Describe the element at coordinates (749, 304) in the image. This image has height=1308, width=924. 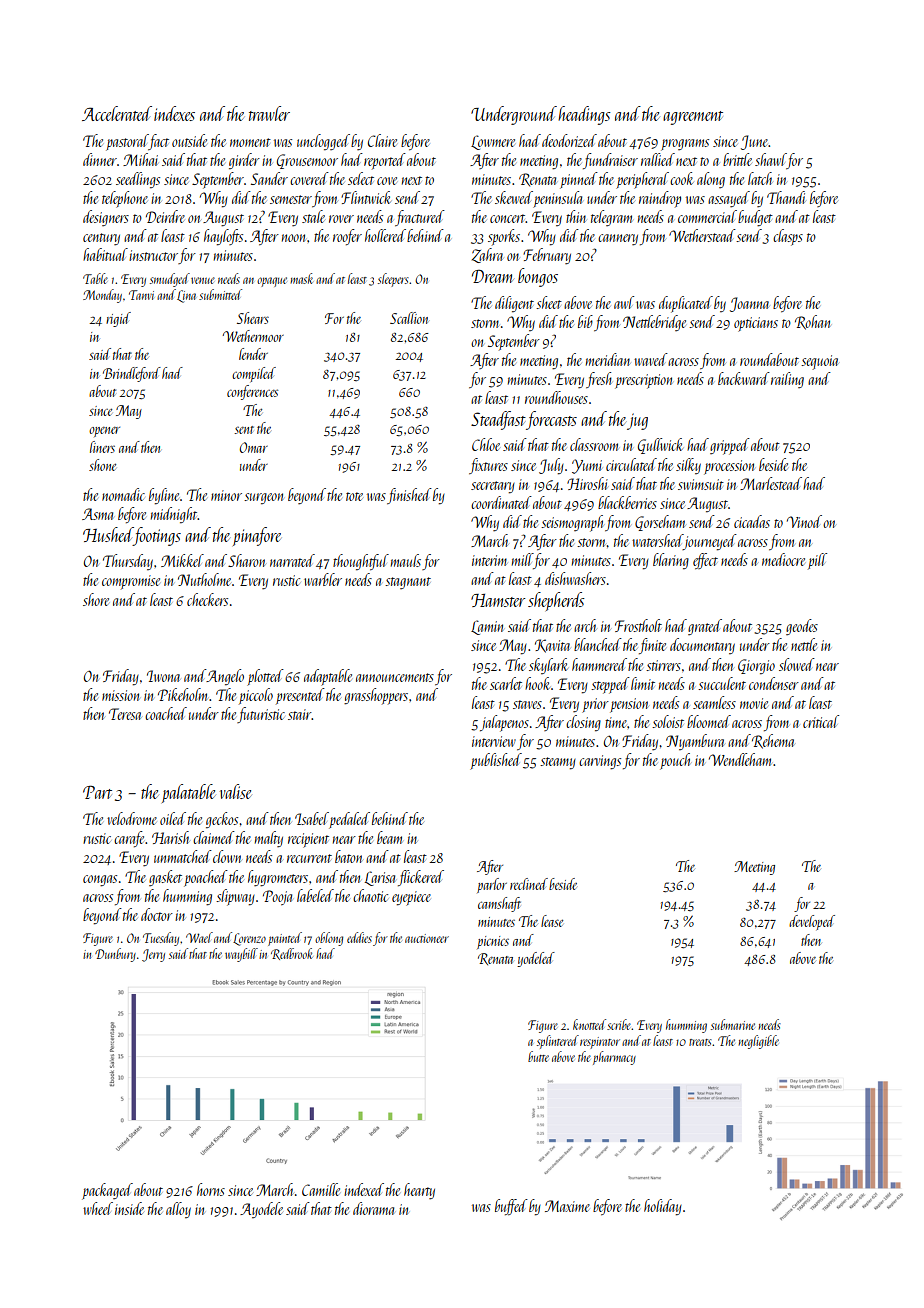
I see `Joanna` at that location.
